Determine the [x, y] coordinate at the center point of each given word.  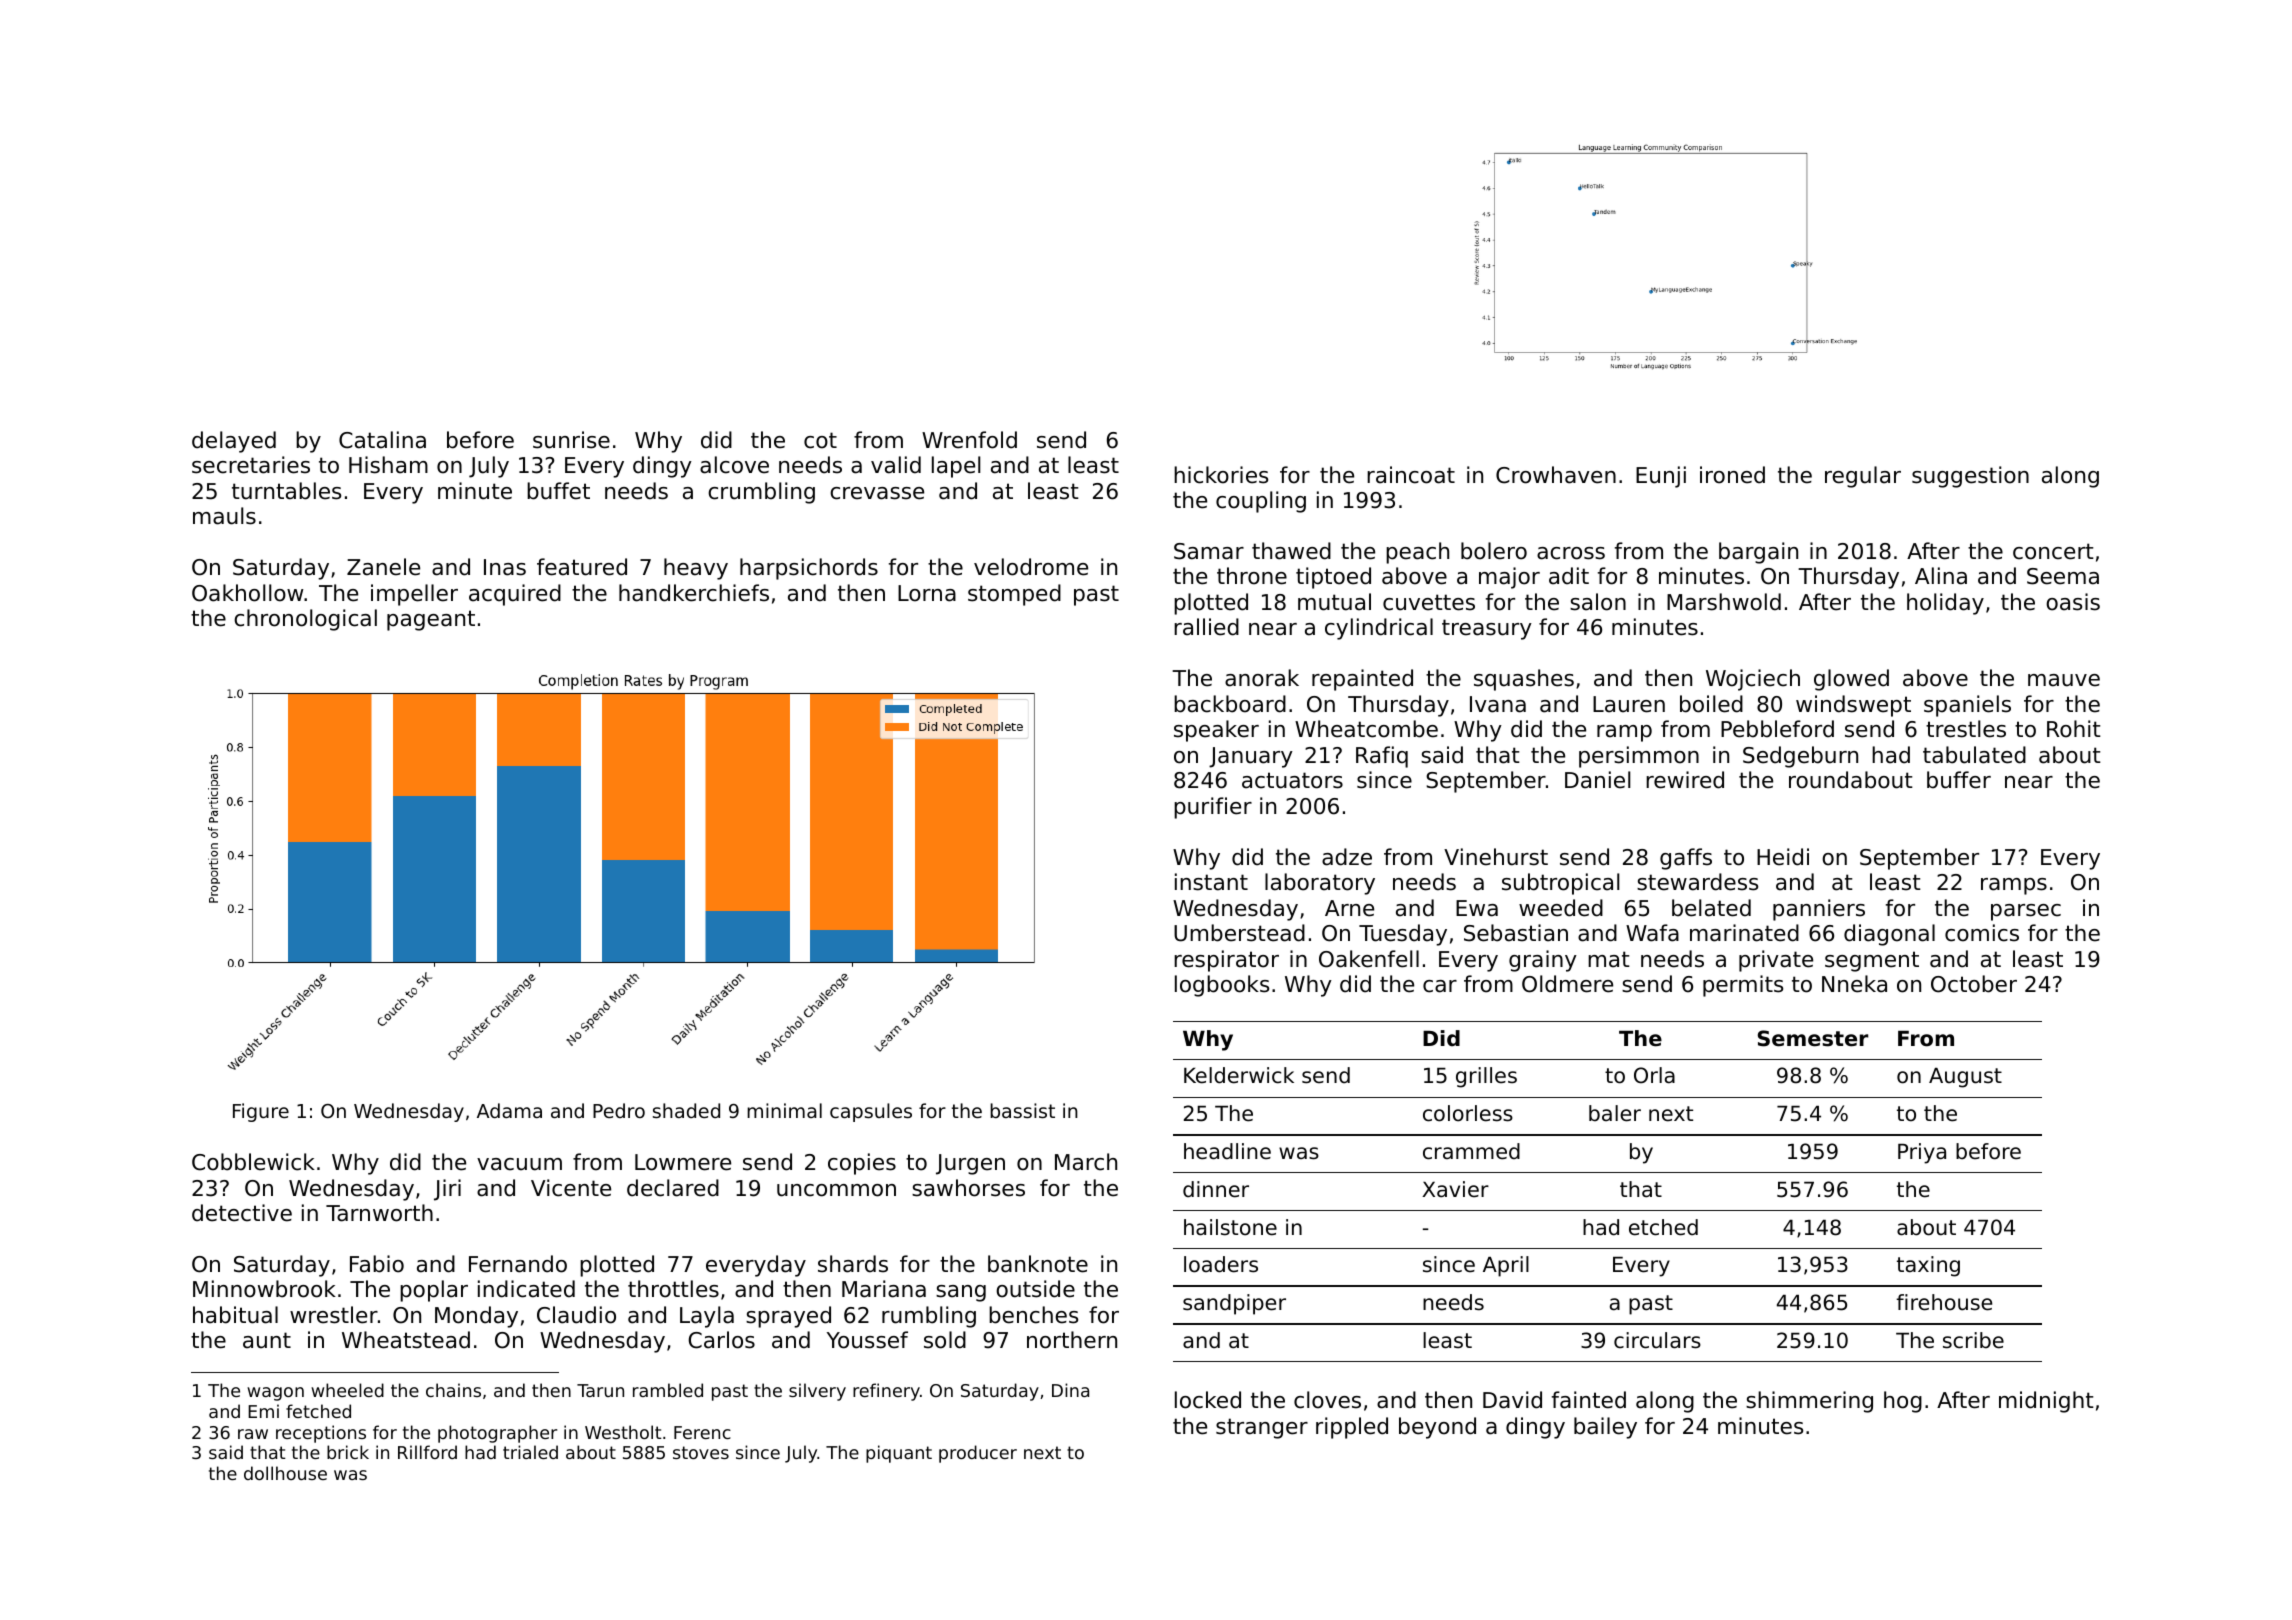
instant [1211, 882]
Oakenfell [1369, 959]
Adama [509, 1110]
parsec [2026, 912]
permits [1743, 986]
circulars [1657, 1340]
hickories [1221, 475]
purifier [1213, 808]
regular [1863, 477]
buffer [1959, 780]
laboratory [1320, 884]
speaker [1216, 731]
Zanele [383, 567]
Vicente [571, 1188]
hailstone [1230, 1227]
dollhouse [285, 1473]
